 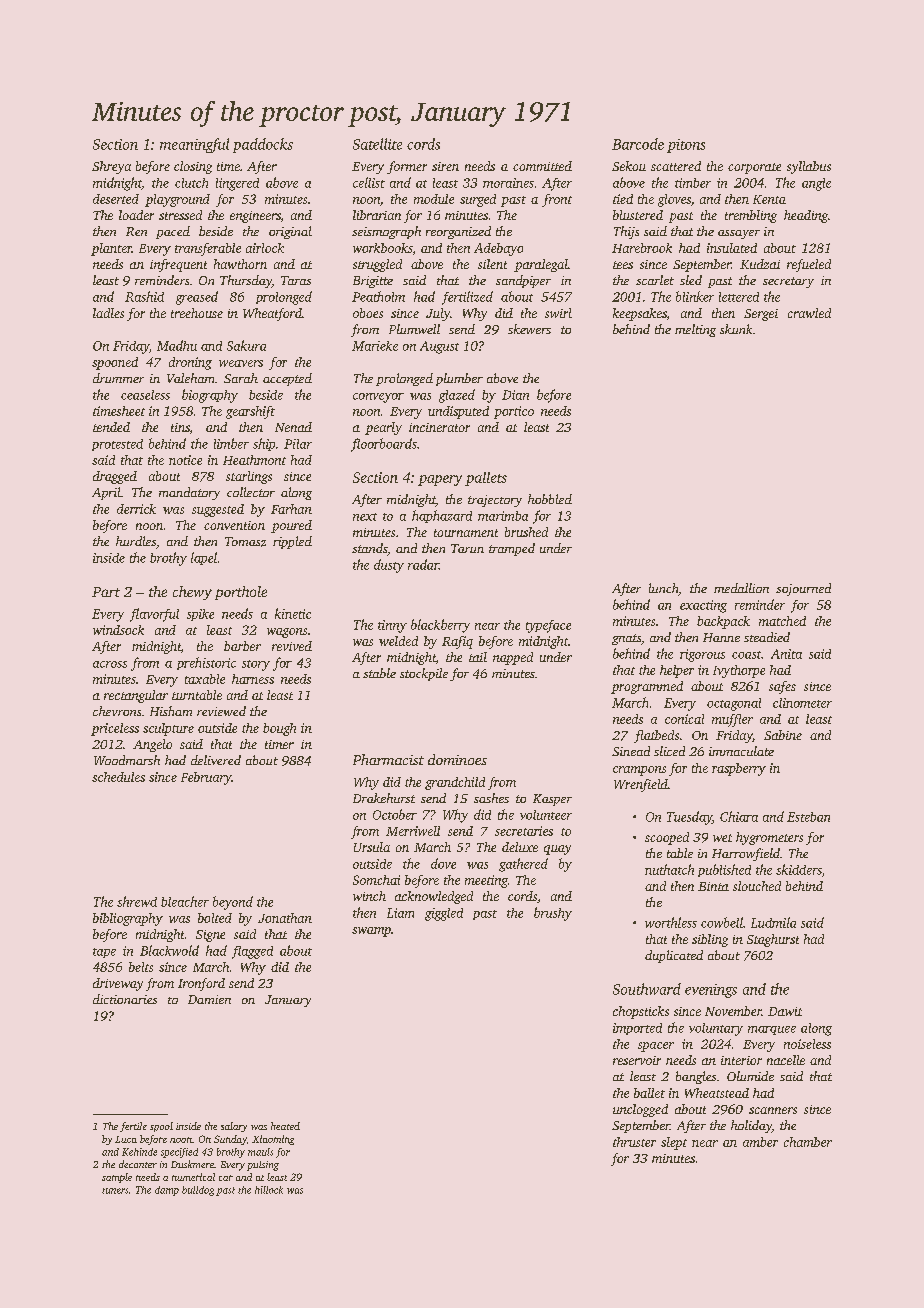 I want to click on Dawit, so click(x=785, y=1011).
